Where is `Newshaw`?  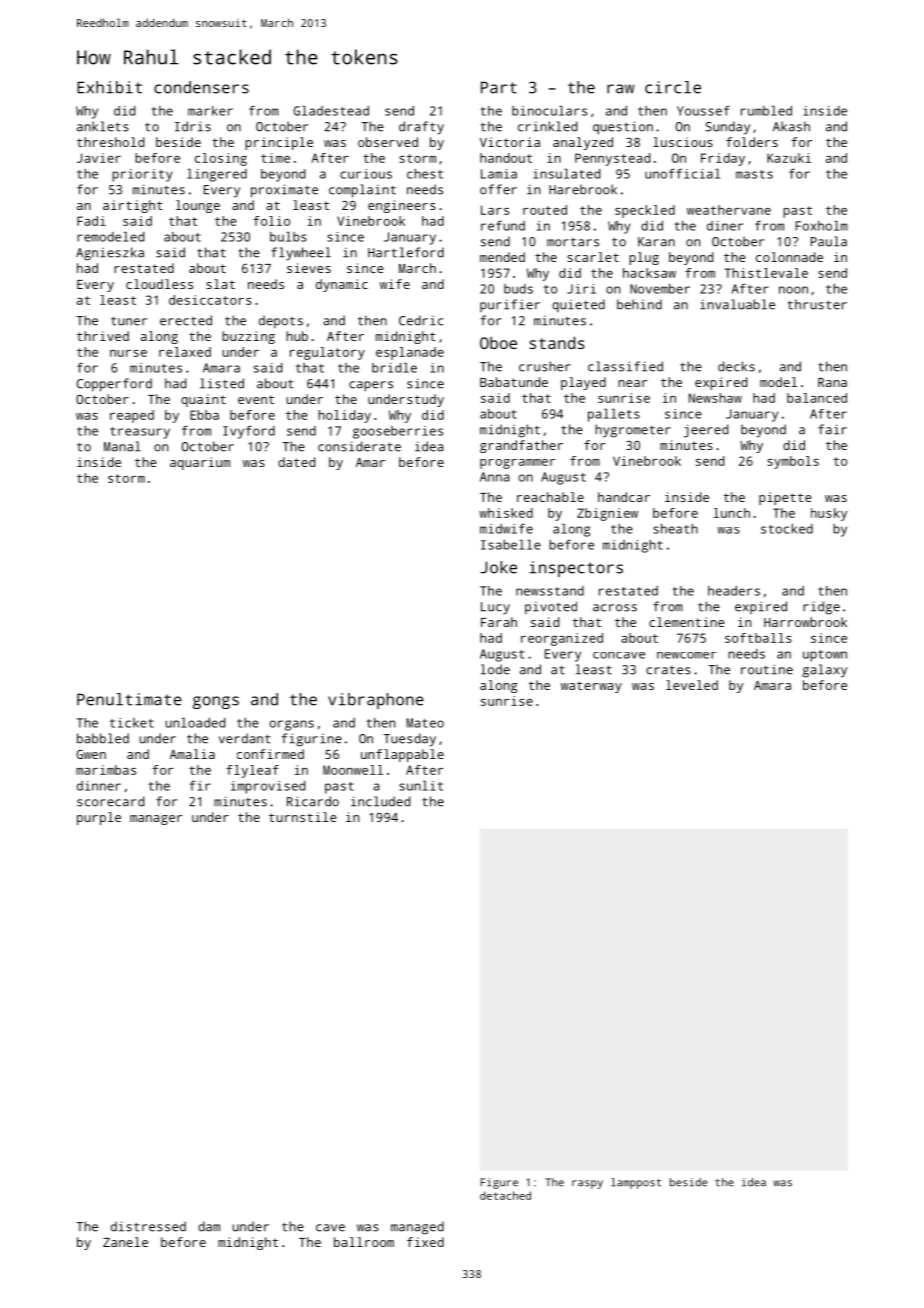
Newshaw is located at coordinates (715, 398).
